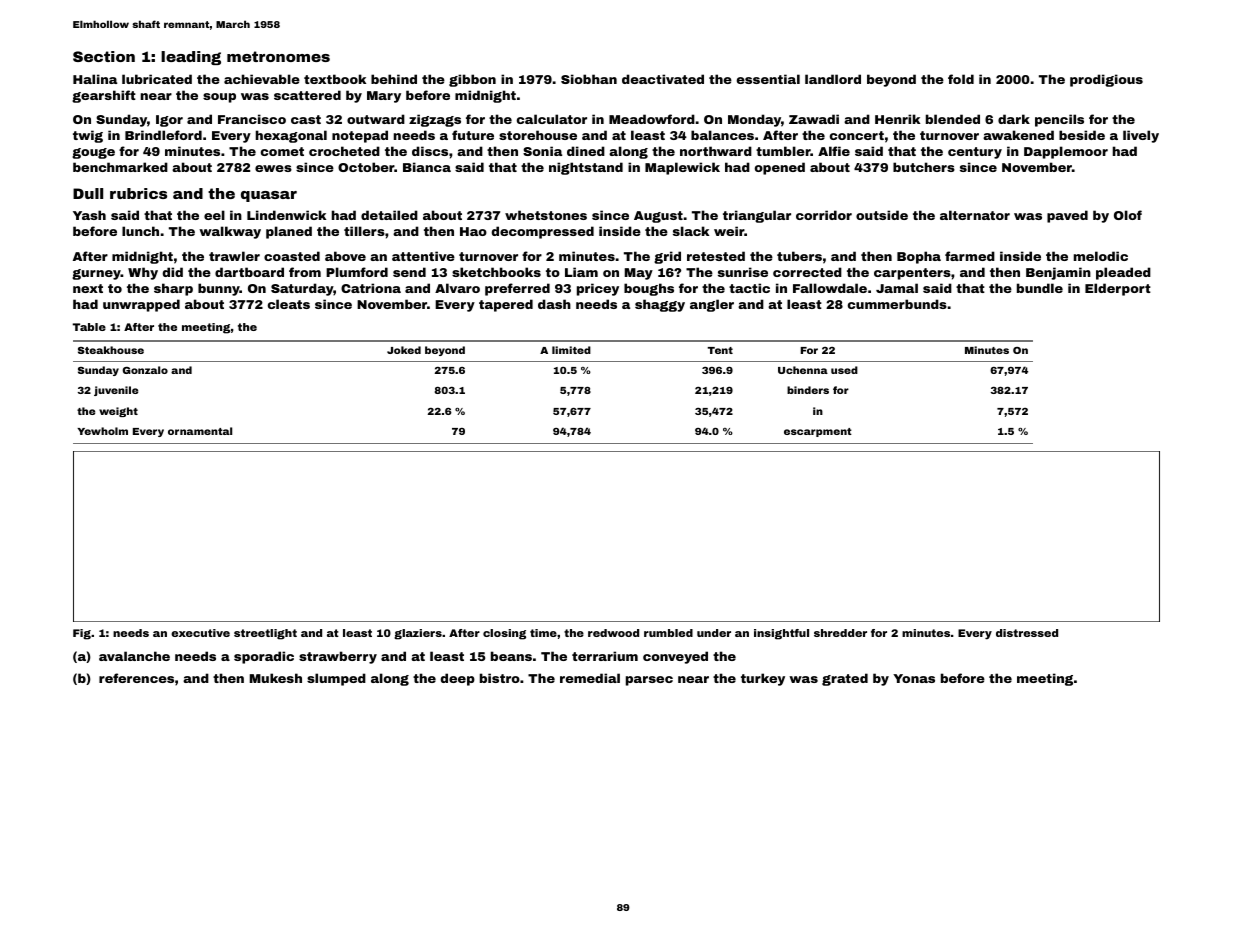 The height and width of the screenshot is (952, 1233). I want to click on escarpment, so click(818, 432).
